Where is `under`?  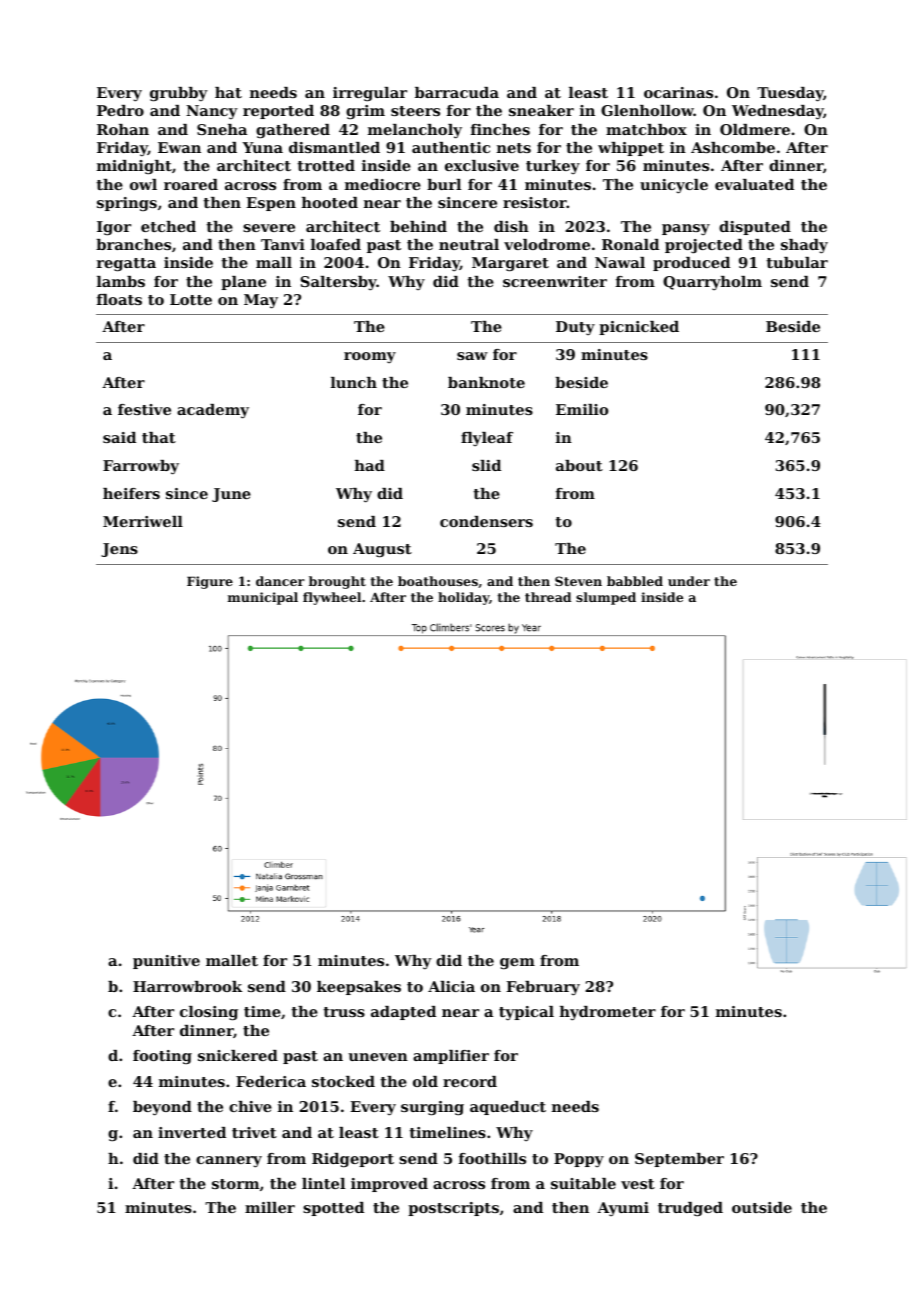
under is located at coordinates (689, 581).
